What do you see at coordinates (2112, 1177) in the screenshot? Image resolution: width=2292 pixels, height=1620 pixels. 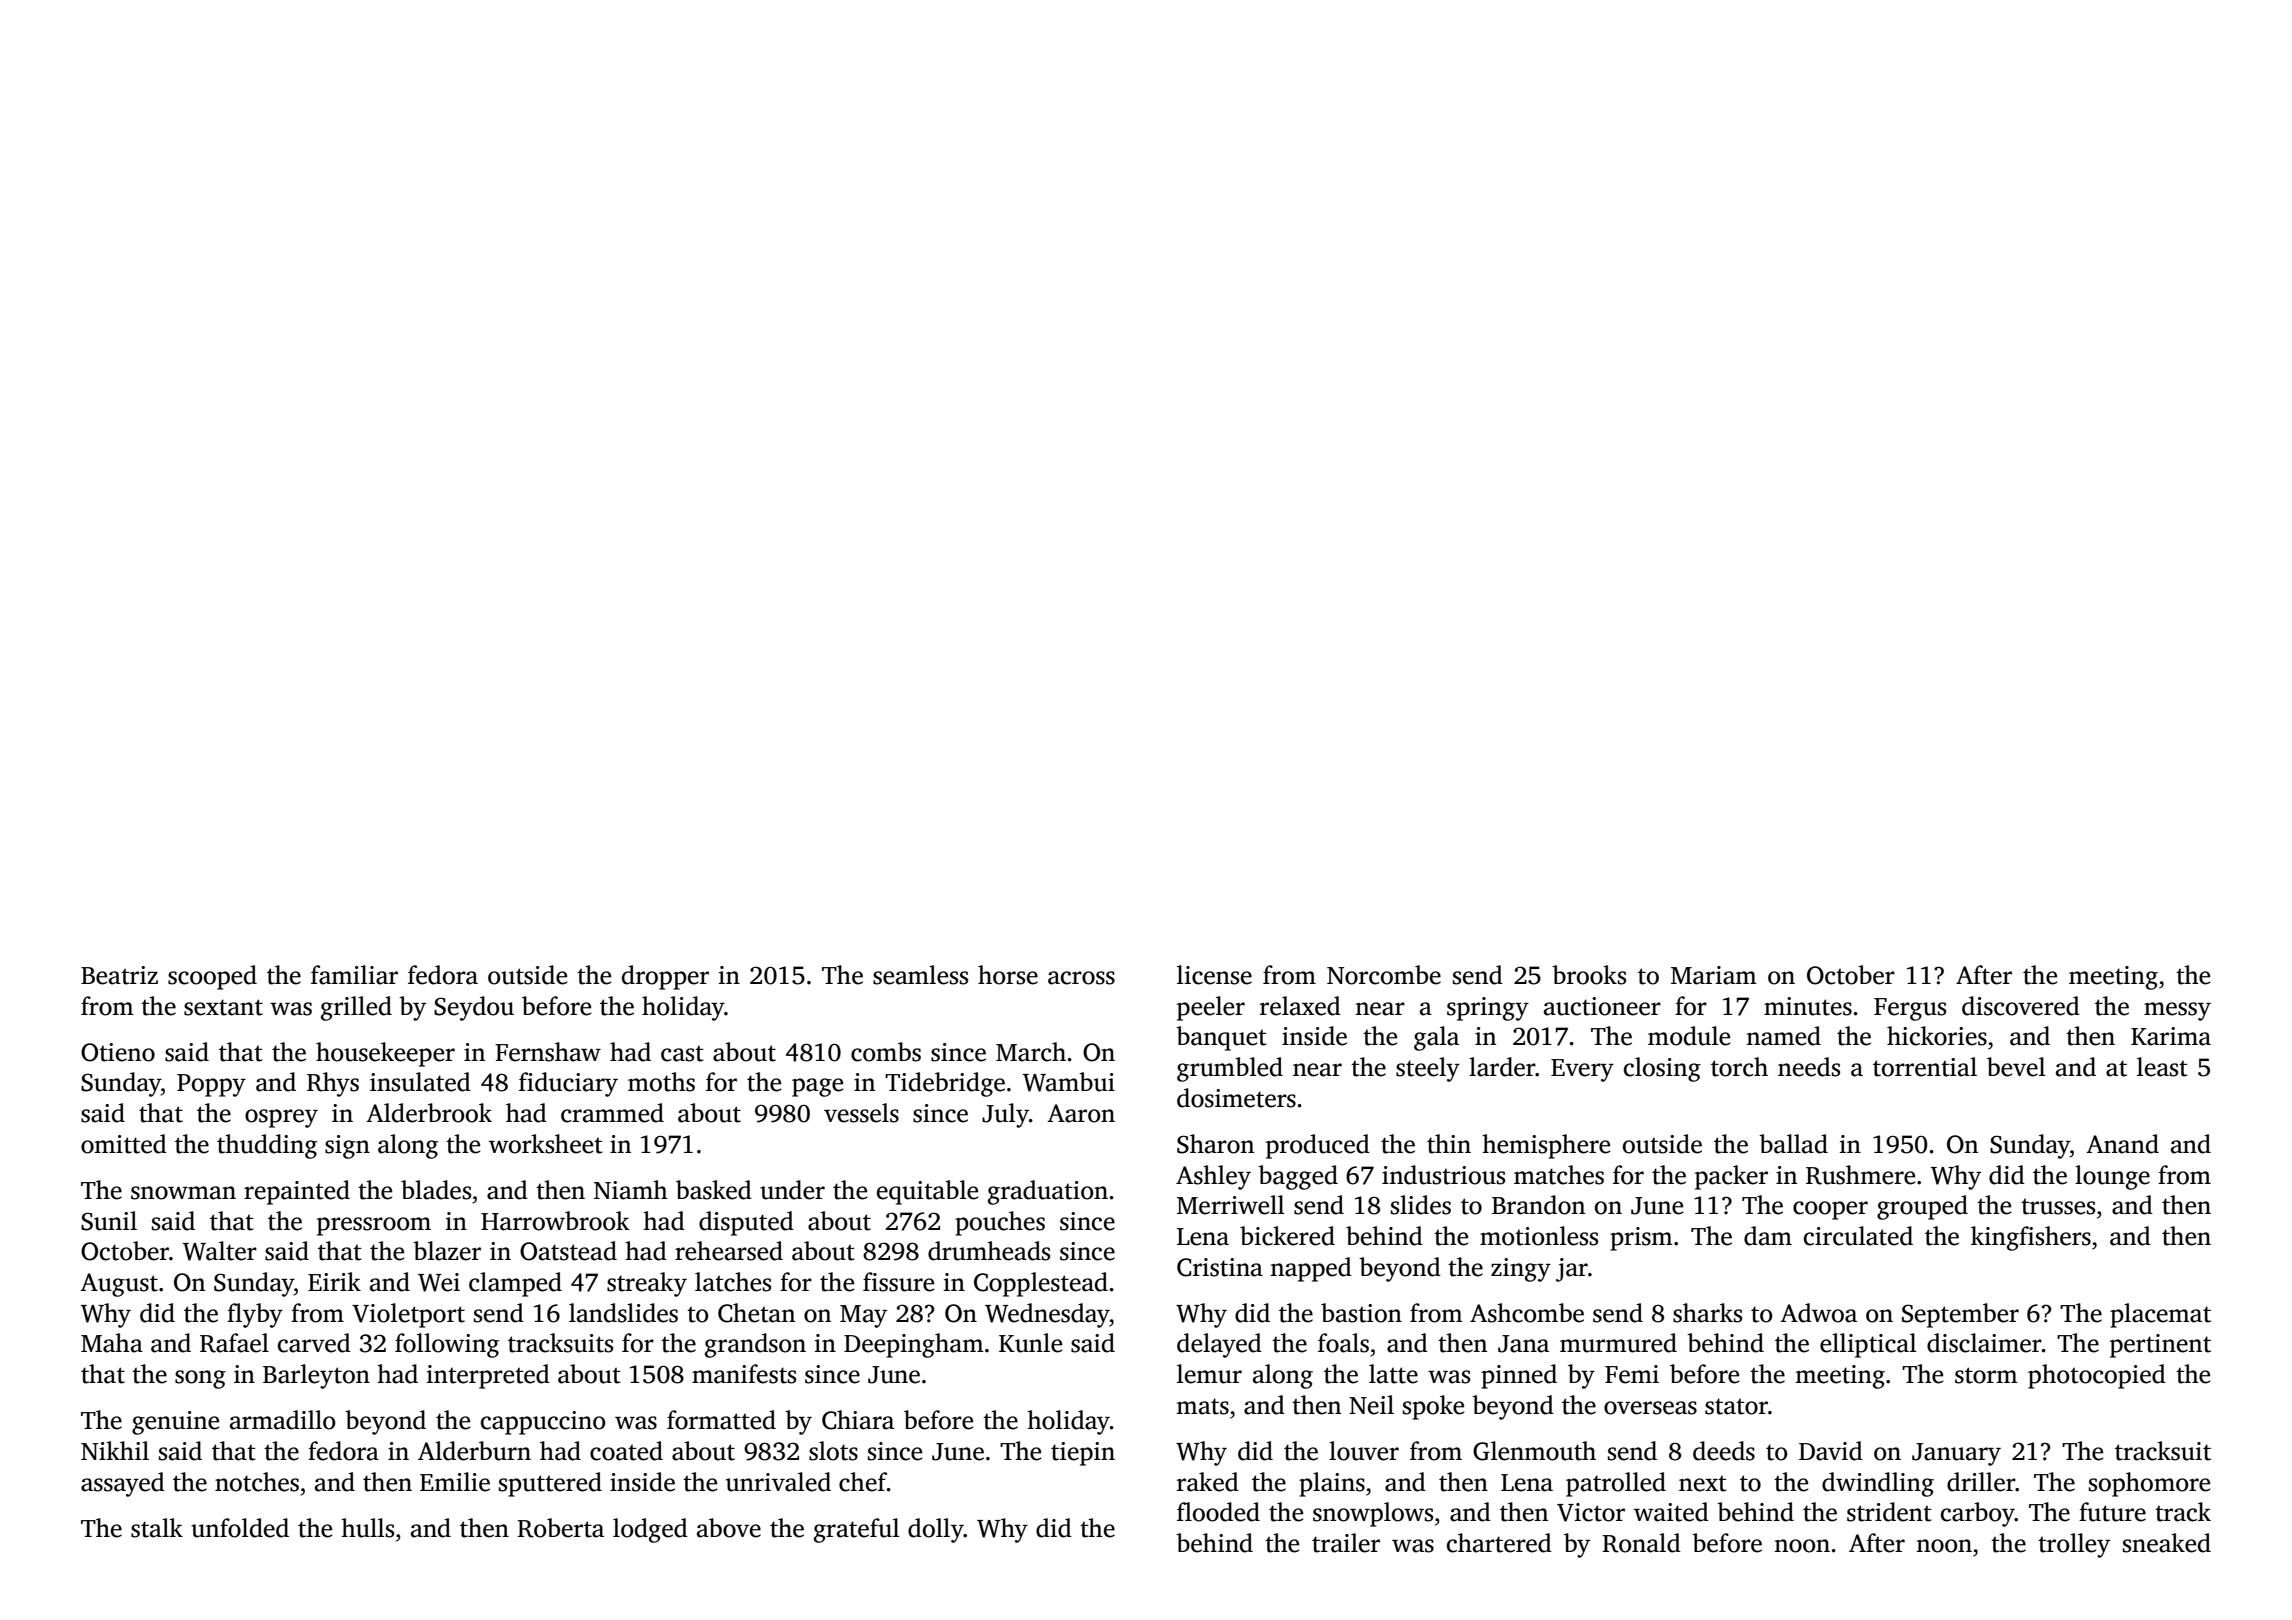 I see `lounge` at bounding box center [2112, 1177].
